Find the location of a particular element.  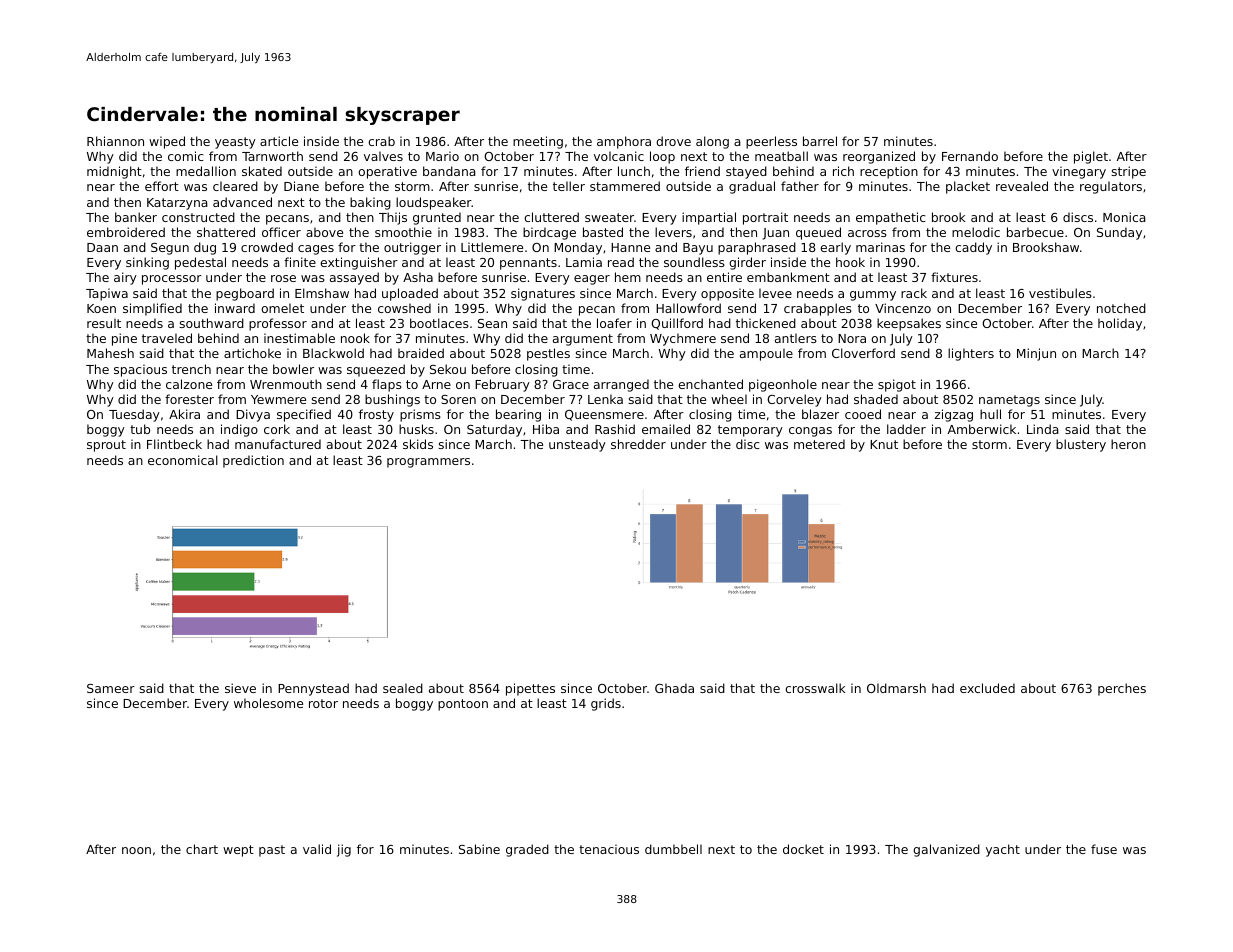

heron is located at coordinates (1128, 444).
